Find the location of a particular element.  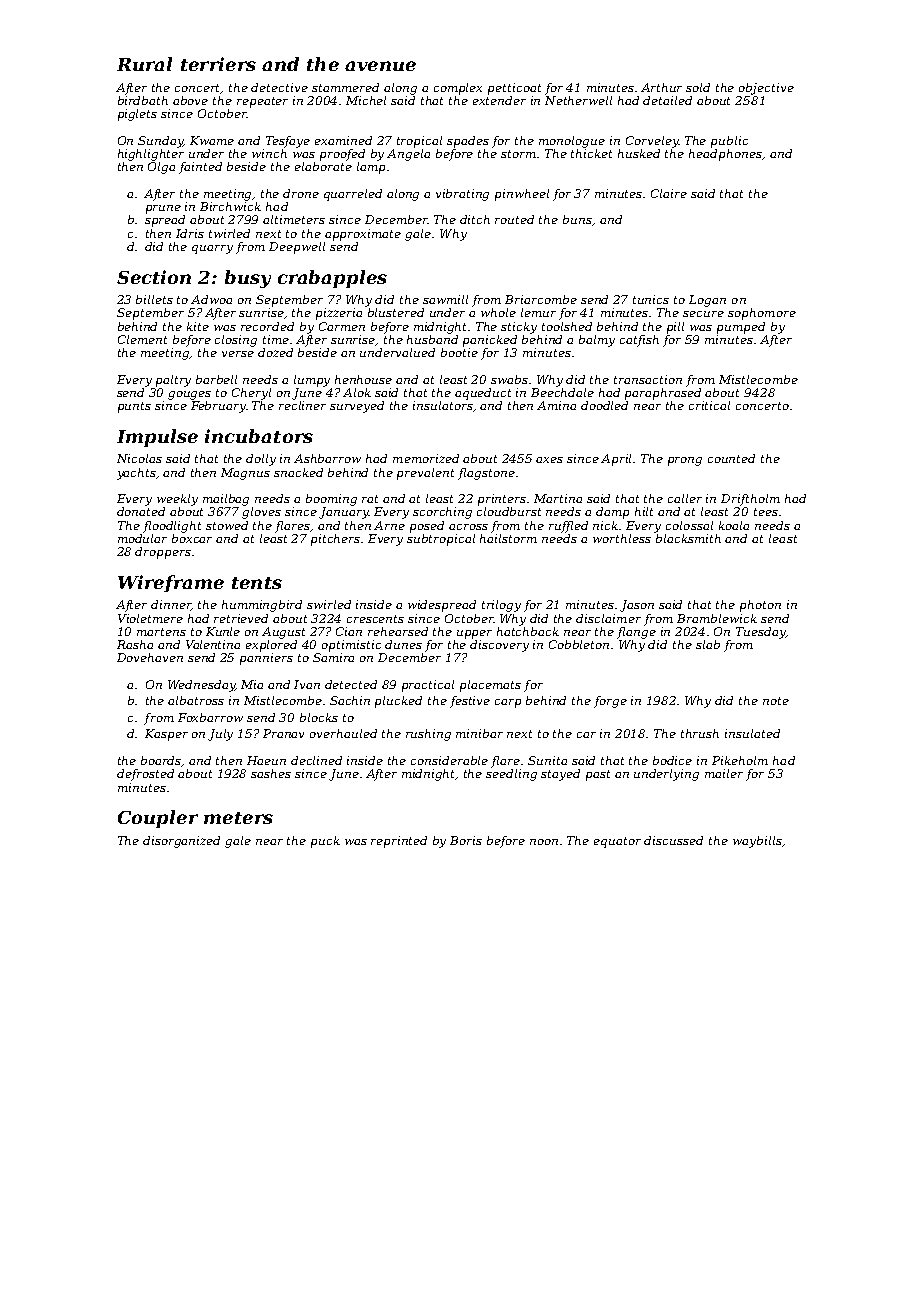

headphones is located at coordinates (725, 155).
